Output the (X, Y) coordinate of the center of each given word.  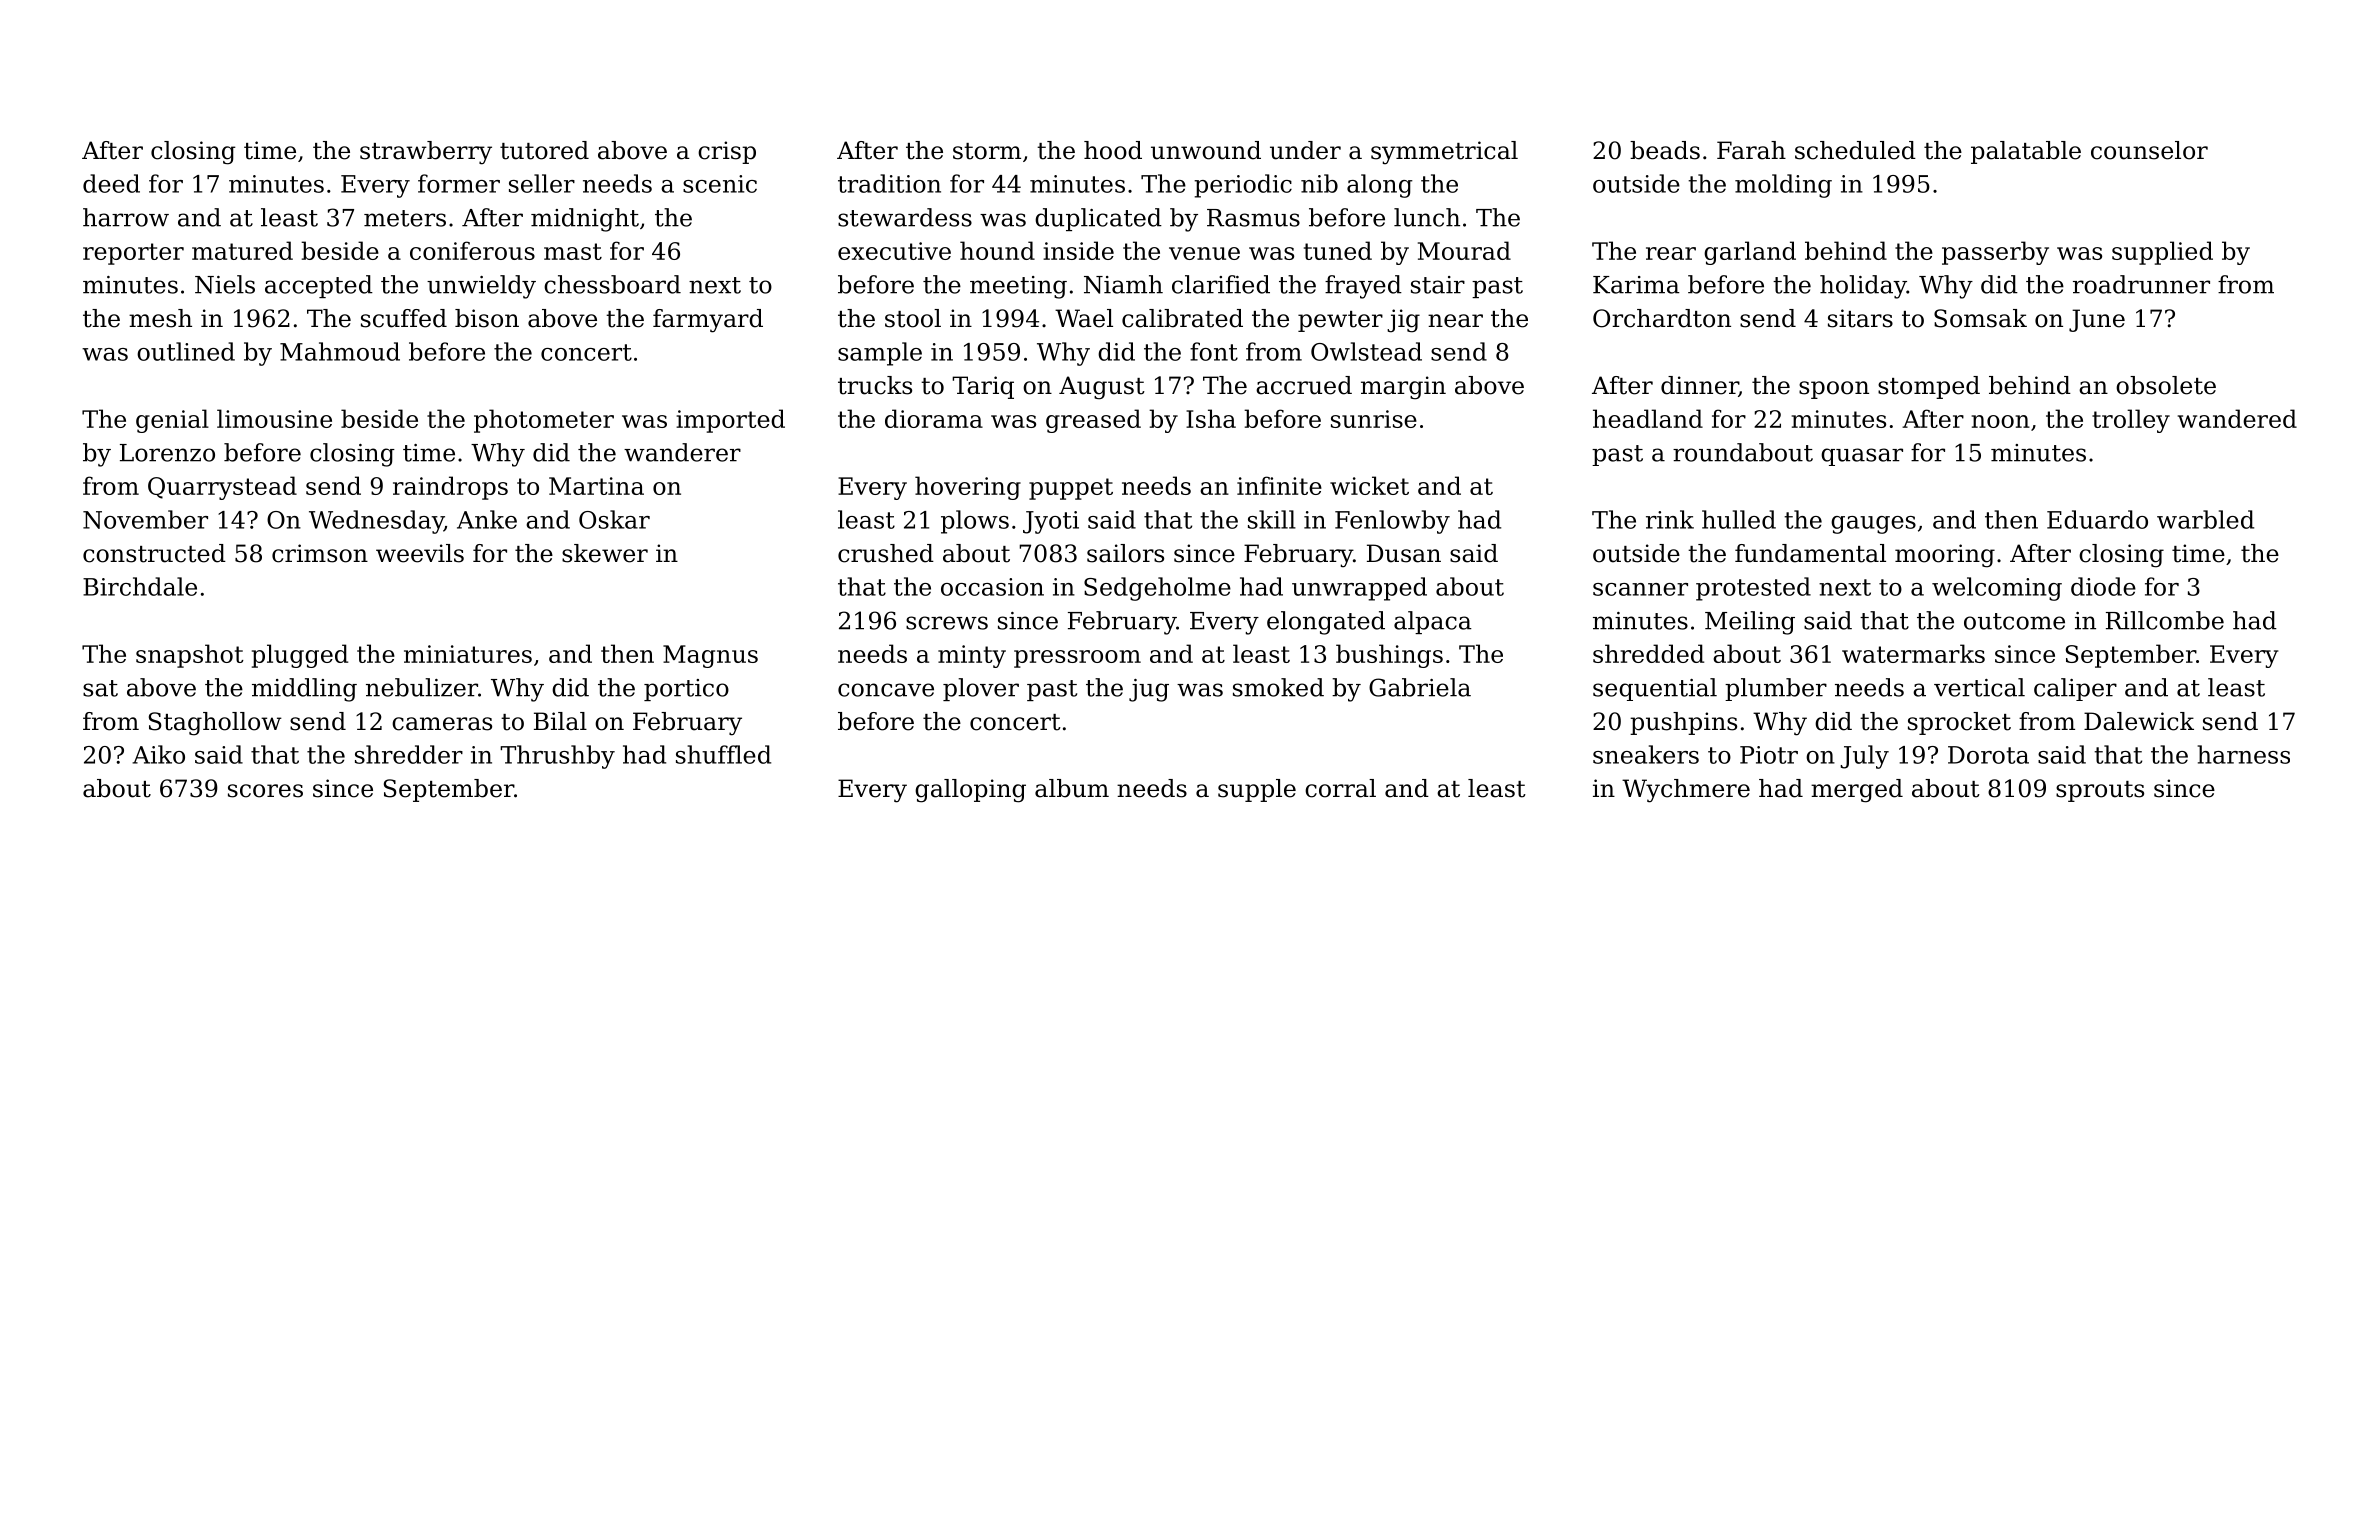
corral (1340, 788)
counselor (2149, 150)
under (1305, 150)
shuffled (723, 754)
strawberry (426, 153)
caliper (2075, 689)
